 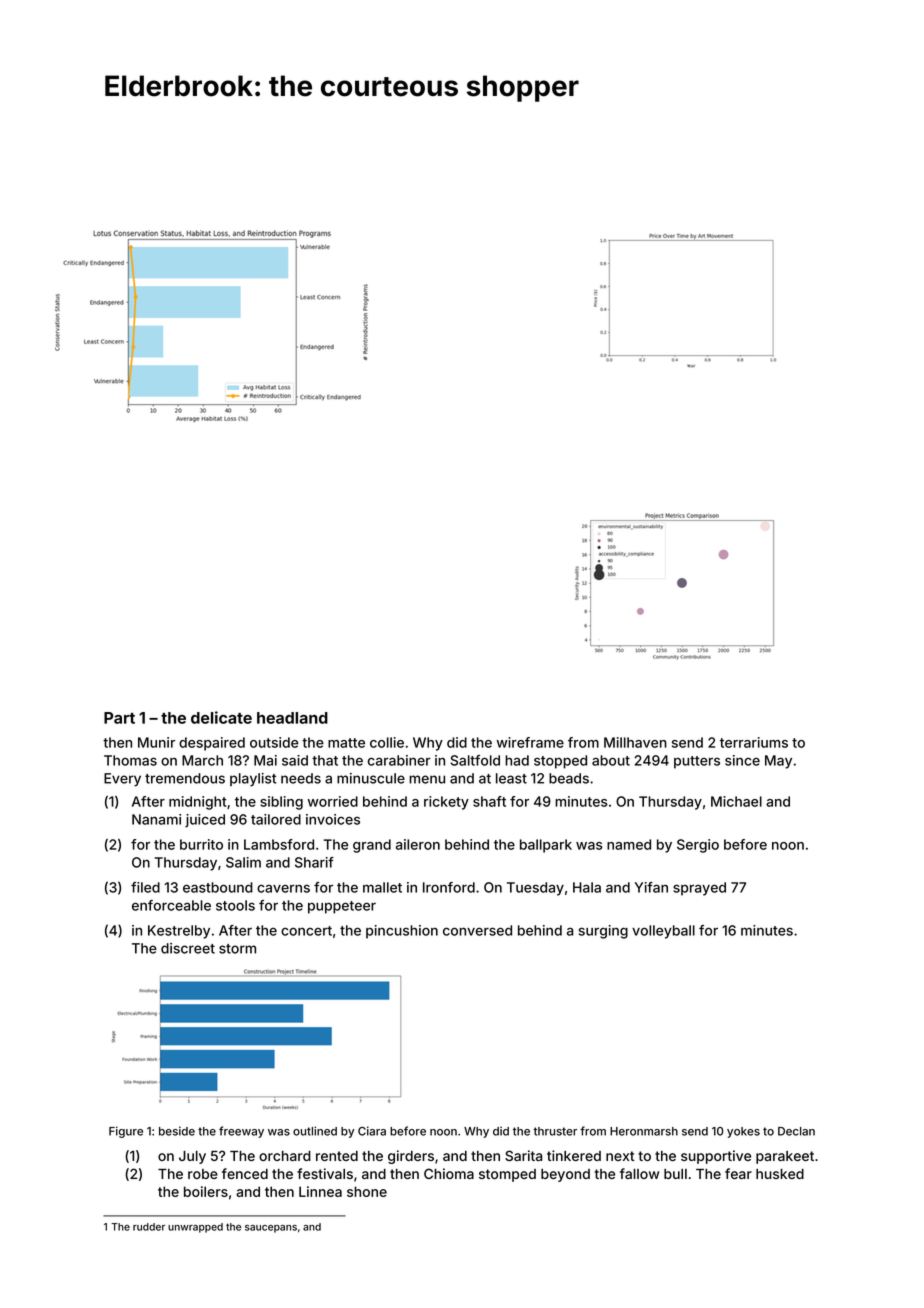 I want to click on discreet, so click(x=188, y=948).
